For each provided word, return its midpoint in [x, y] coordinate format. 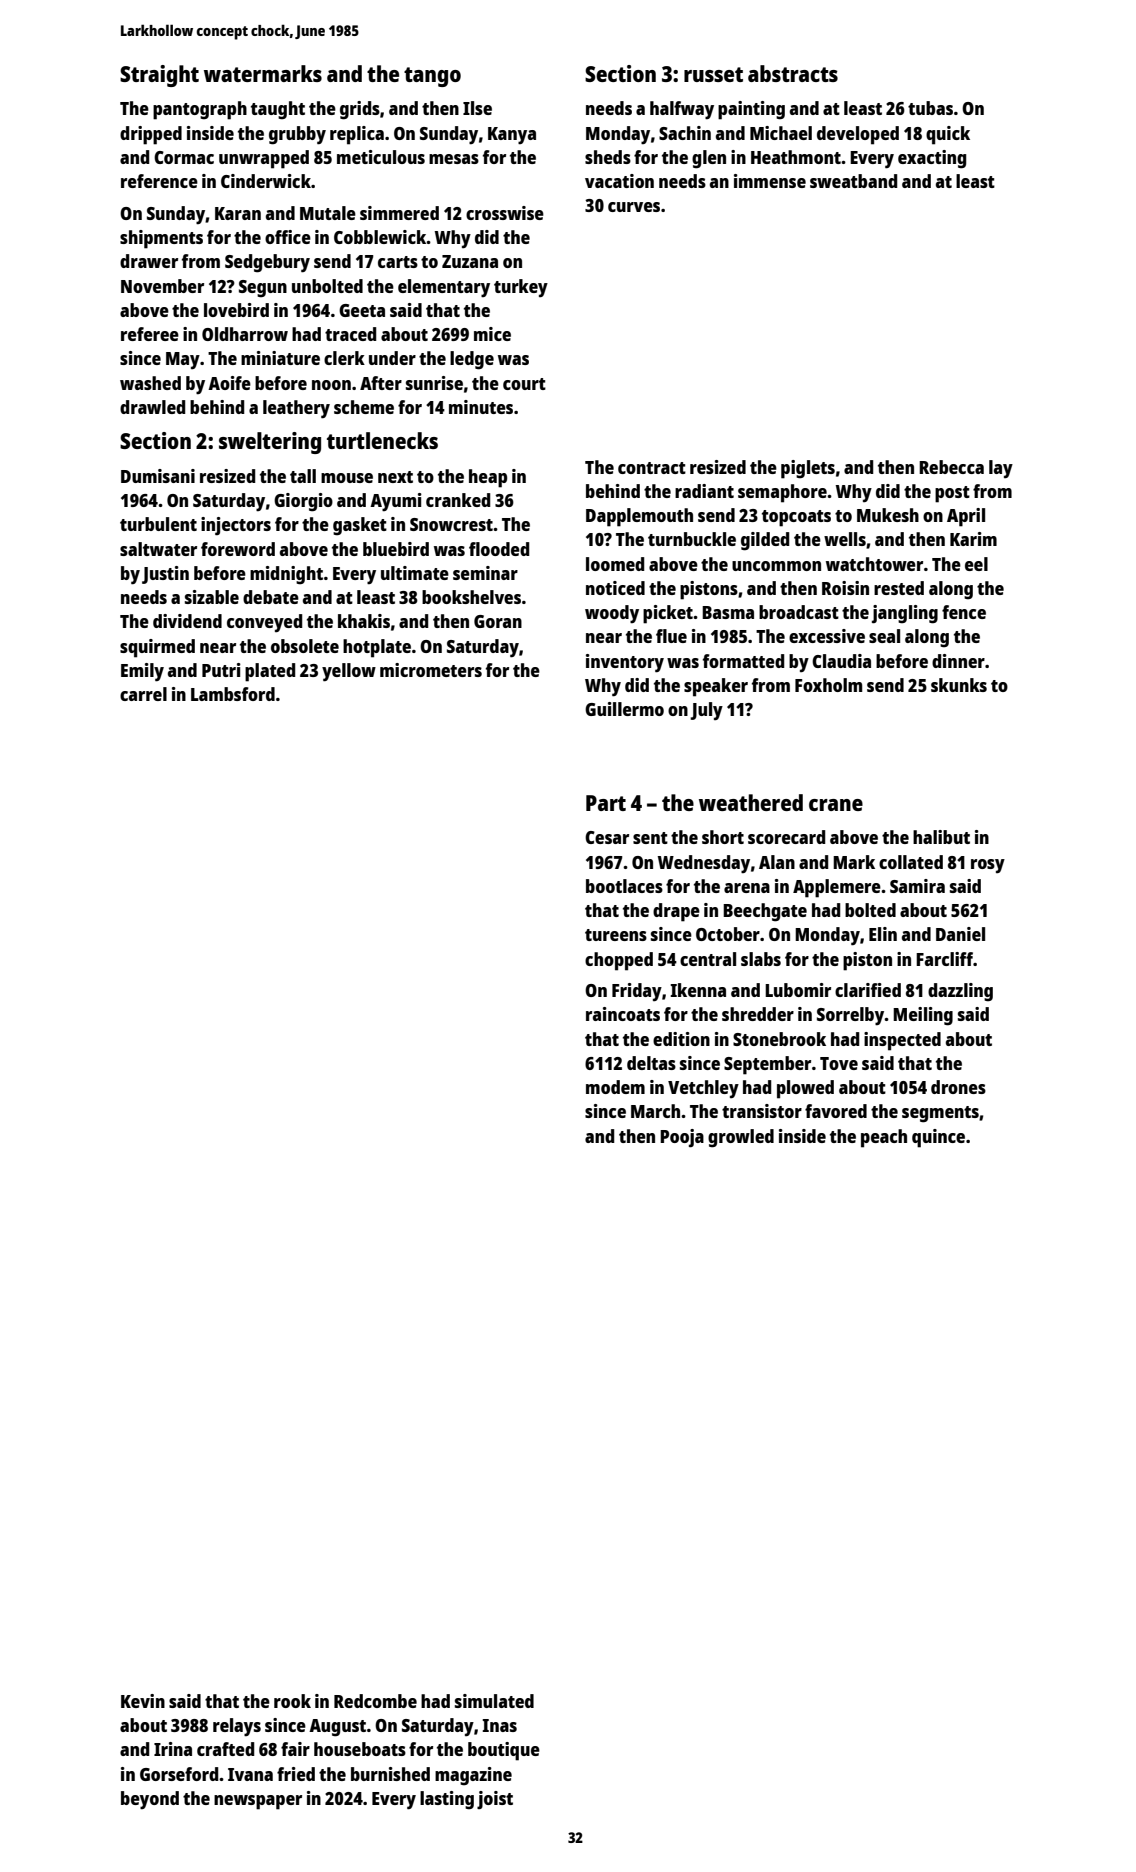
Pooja [682, 1138]
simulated [494, 1701]
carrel [143, 694]
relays [237, 1727]
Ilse [477, 108]
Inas [499, 1725]
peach [884, 1138]
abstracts [793, 73]
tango [432, 77]
